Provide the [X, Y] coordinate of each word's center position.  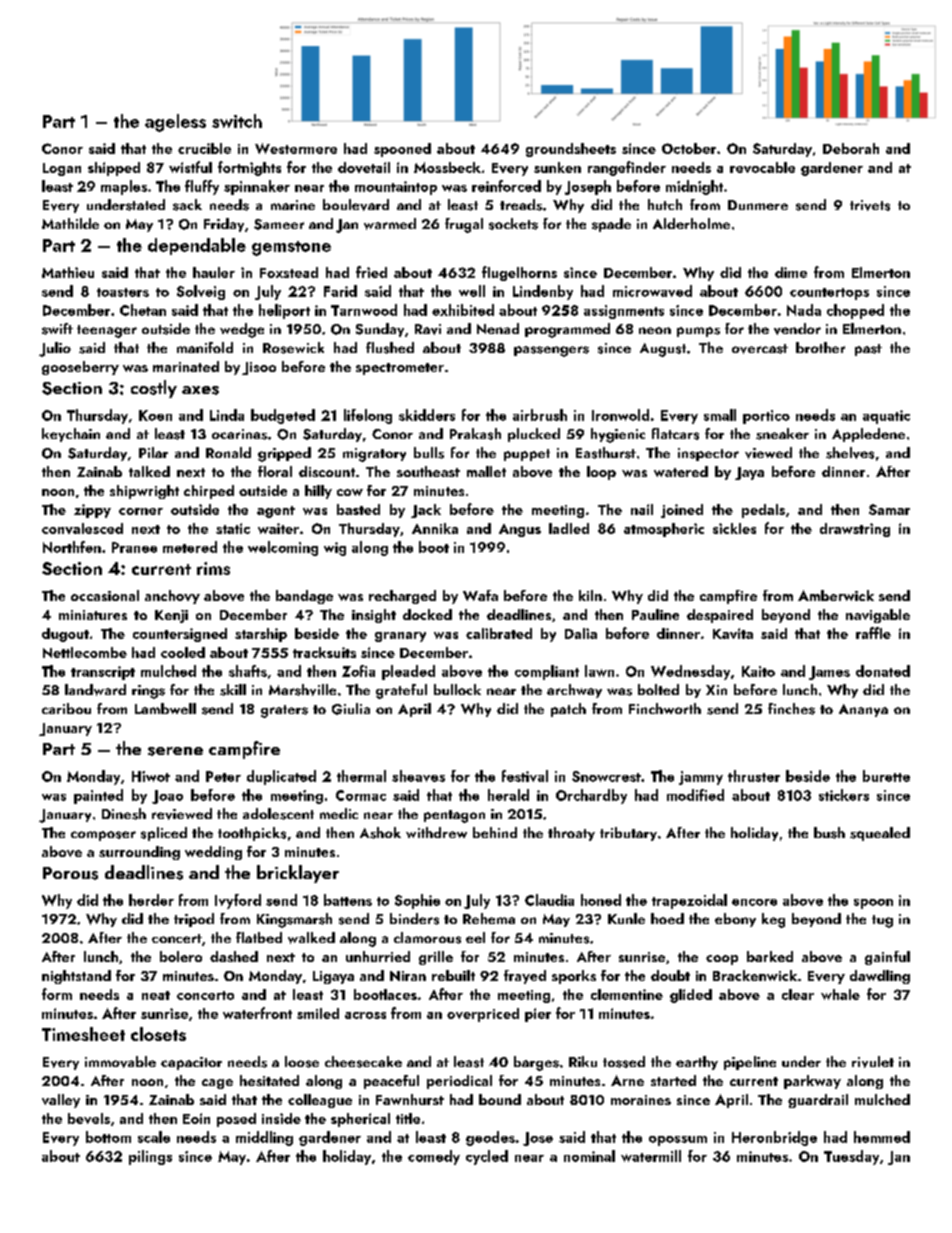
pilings [150, 1157]
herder [151, 900]
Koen [155, 415]
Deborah [851, 148]
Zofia [358, 671]
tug [882, 921]
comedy [434, 1157]
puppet [527, 455]
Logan [62, 169]
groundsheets [571, 150]
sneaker [782, 434]
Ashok [380, 833]
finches [791, 709]
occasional [105, 595]
